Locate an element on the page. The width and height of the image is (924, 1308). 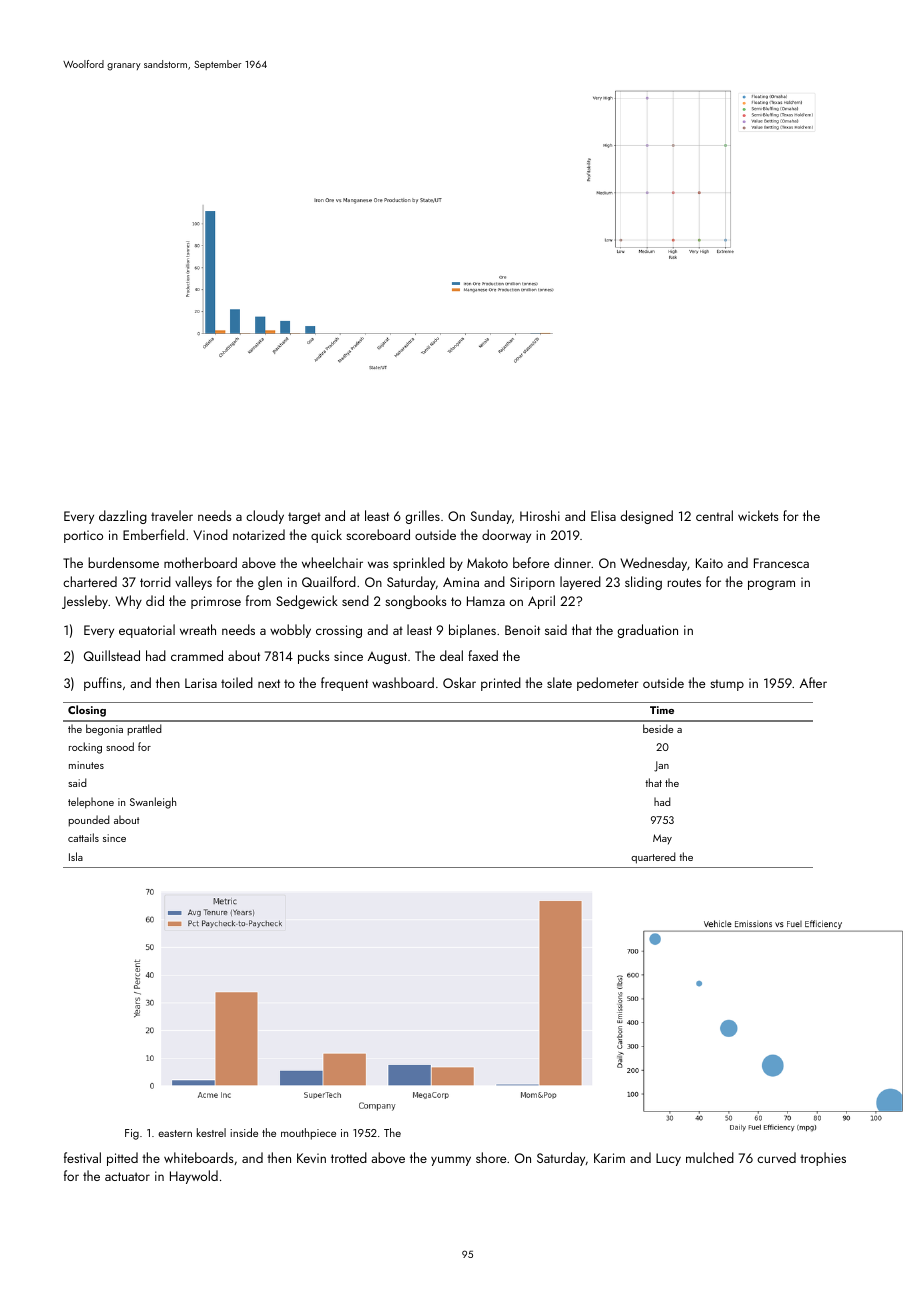
Isla is located at coordinates (76, 856).
